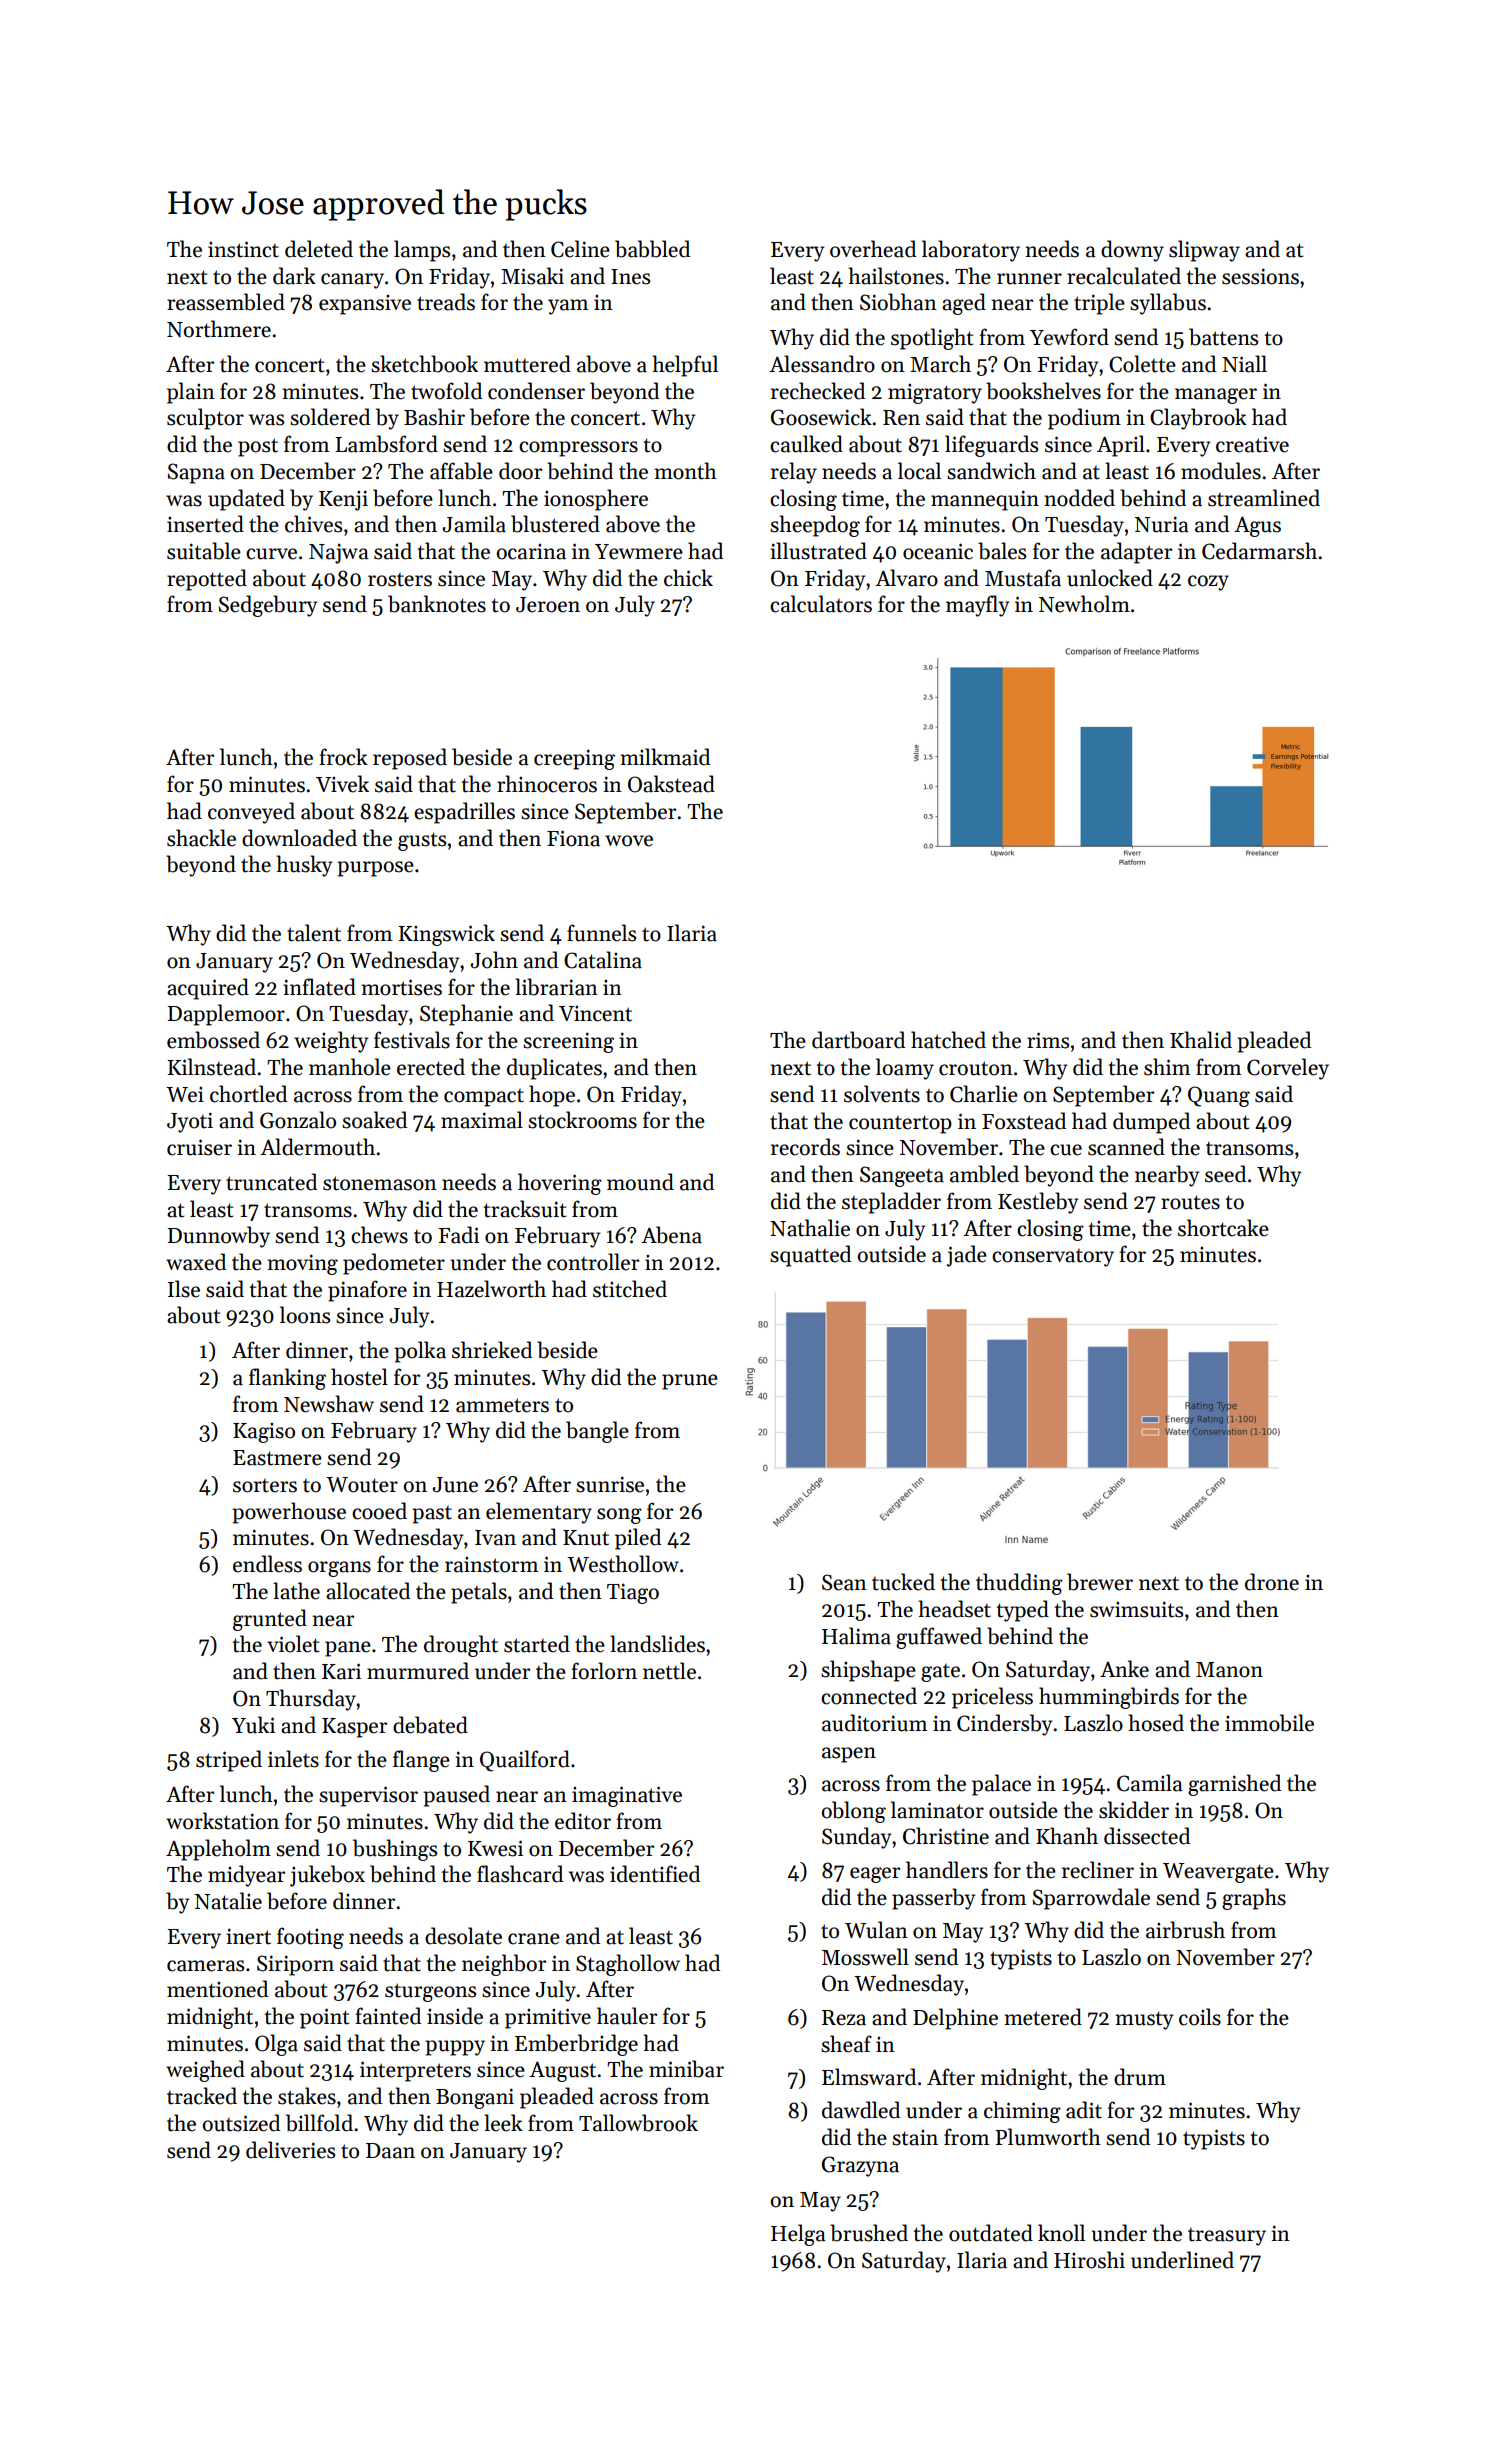 This screenshot has height=2464, width=1496. I want to click on murmured, so click(418, 1671).
